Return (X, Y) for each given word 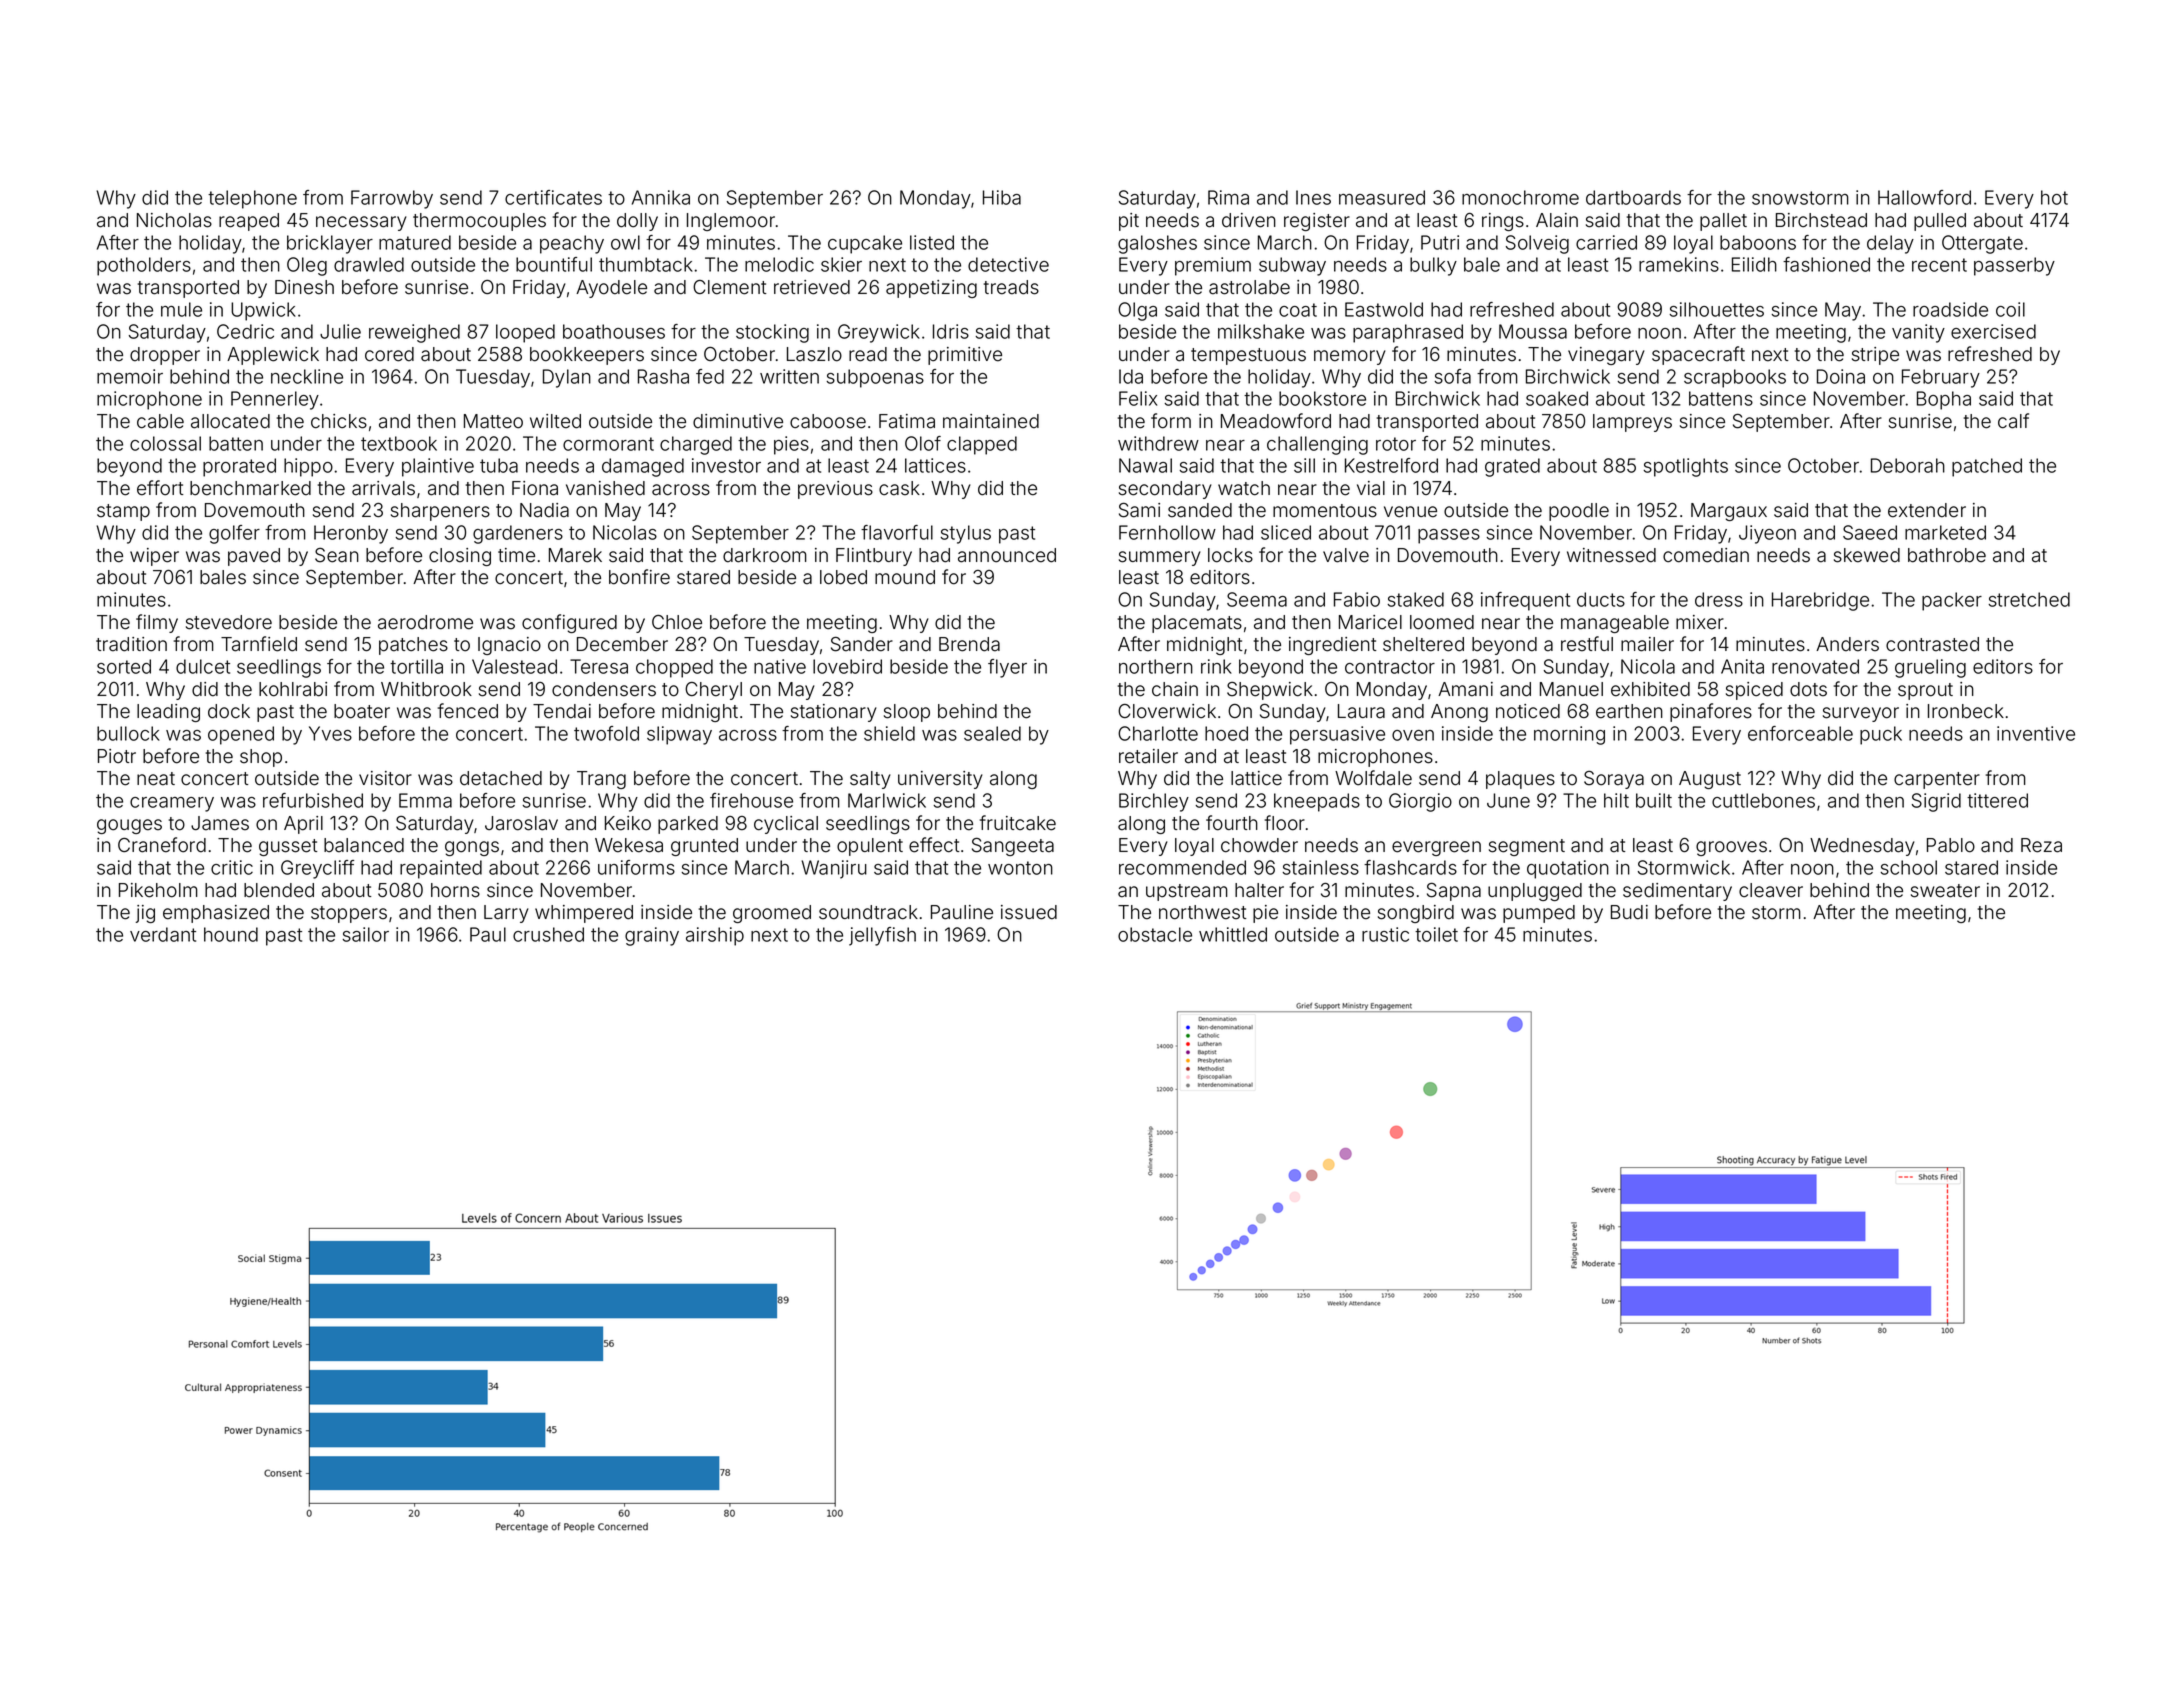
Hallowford (1924, 197)
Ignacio (509, 646)
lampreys (1632, 423)
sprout (1925, 691)
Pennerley (275, 400)
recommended (1182, 867)
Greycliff (317, 869)
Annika (661, 197)
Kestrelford (1391, 465)
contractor (1390, 667)
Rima (1228, 197)
